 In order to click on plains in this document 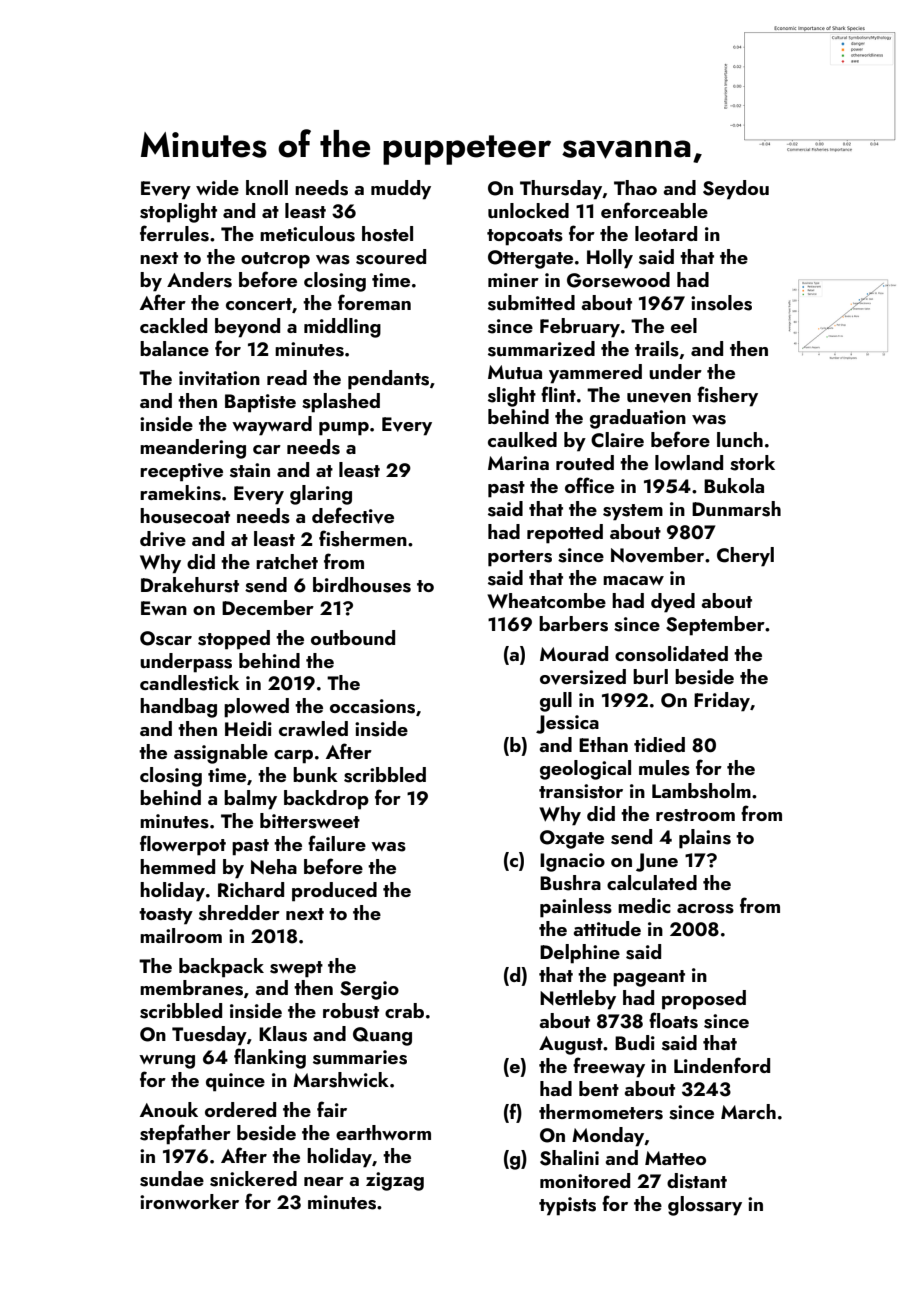, I will do `click(705, 839)`.
